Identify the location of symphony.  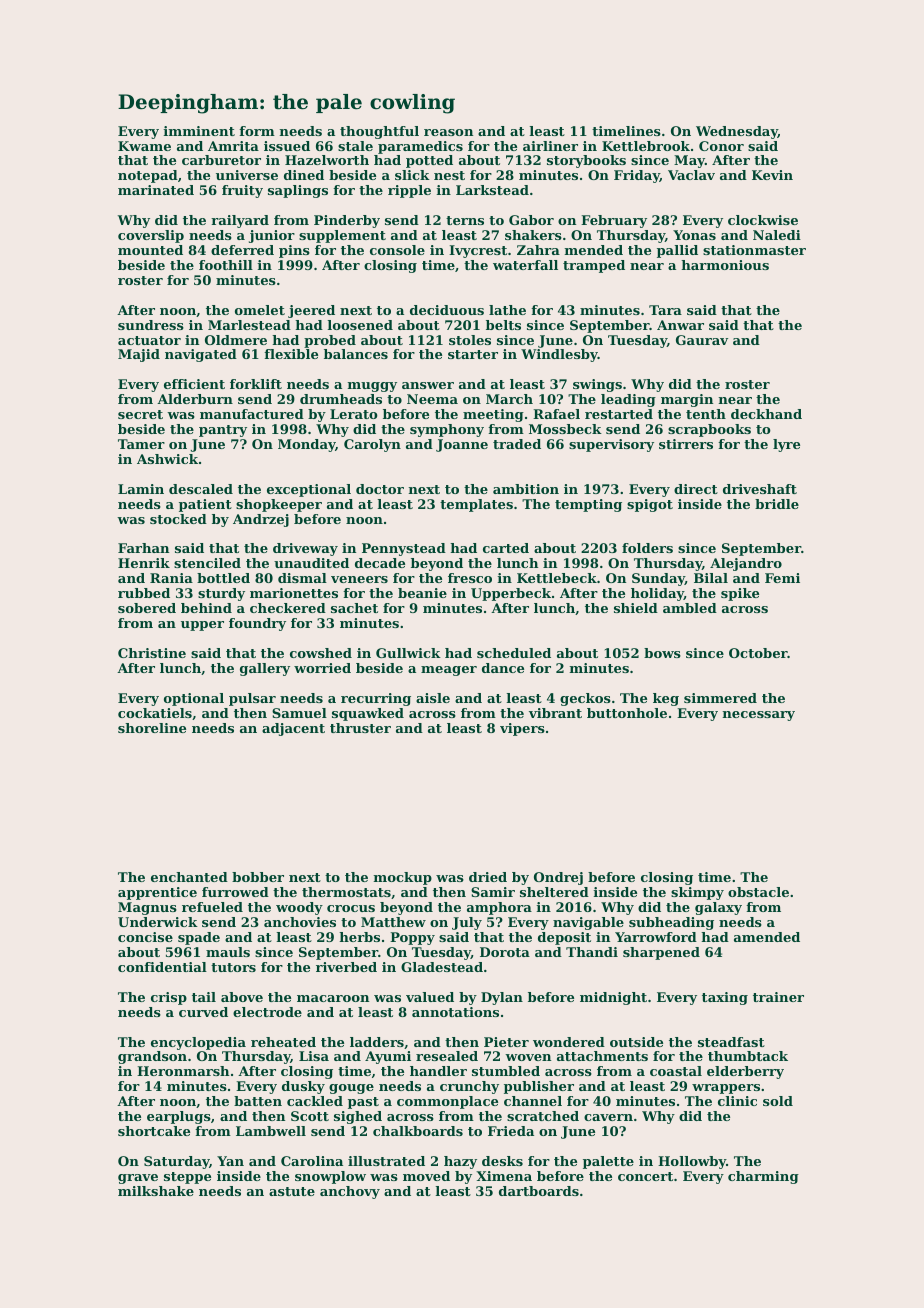
(447, 430).
